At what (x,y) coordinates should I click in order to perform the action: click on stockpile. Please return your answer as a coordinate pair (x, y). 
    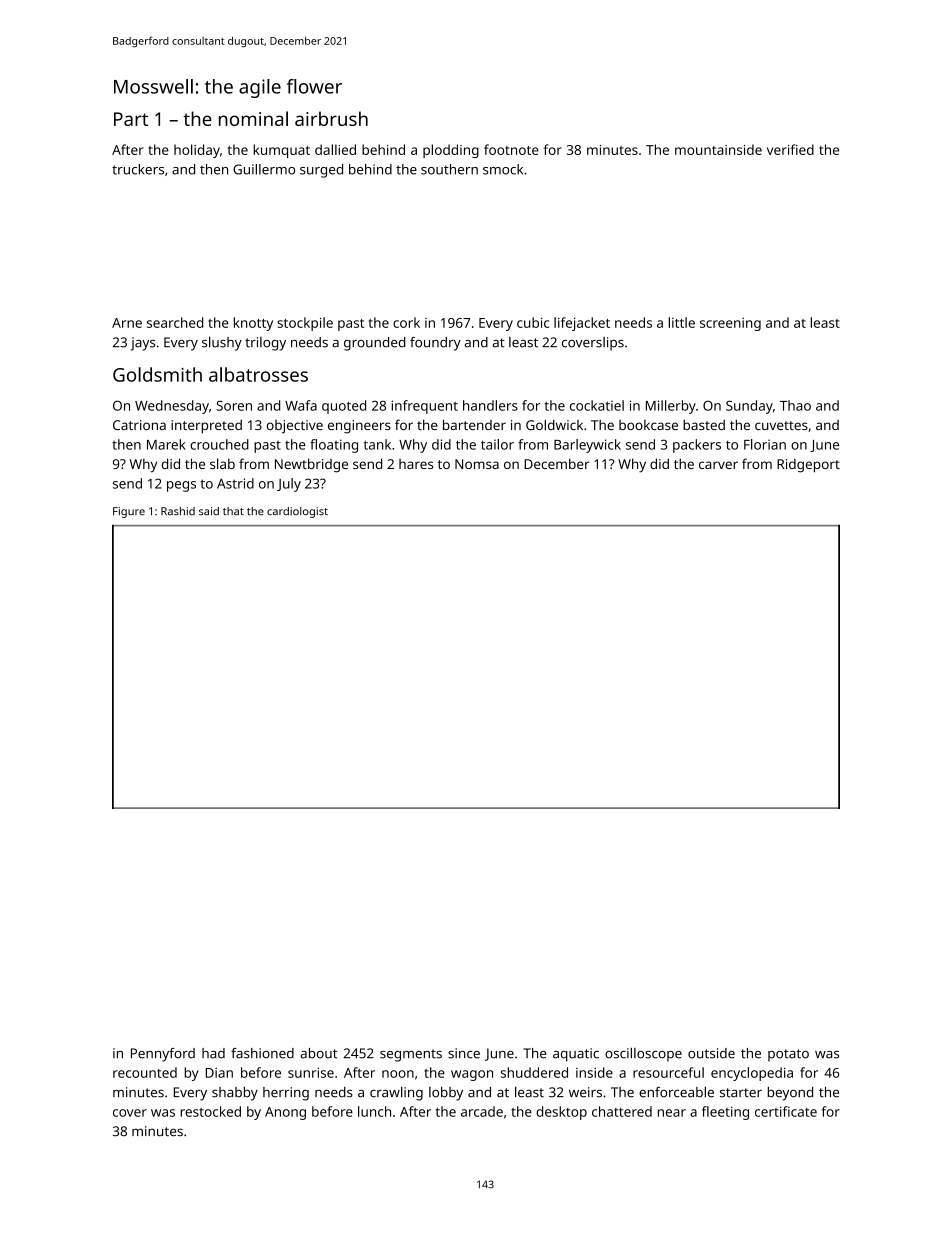
    Looking at the image, I should click on (305, 324).
